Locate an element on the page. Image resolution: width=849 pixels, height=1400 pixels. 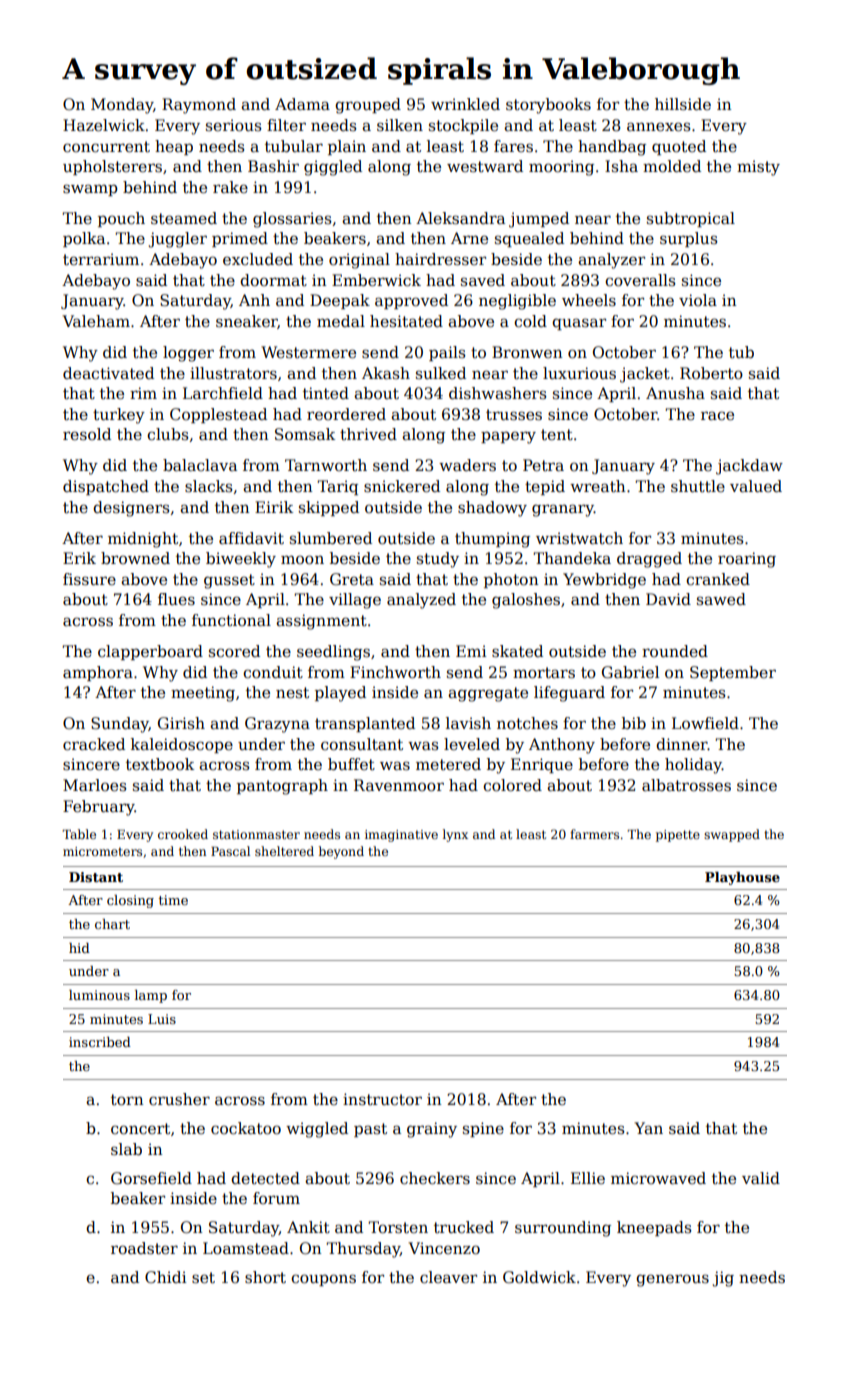
textbook is located at coordinates (160, 764).
